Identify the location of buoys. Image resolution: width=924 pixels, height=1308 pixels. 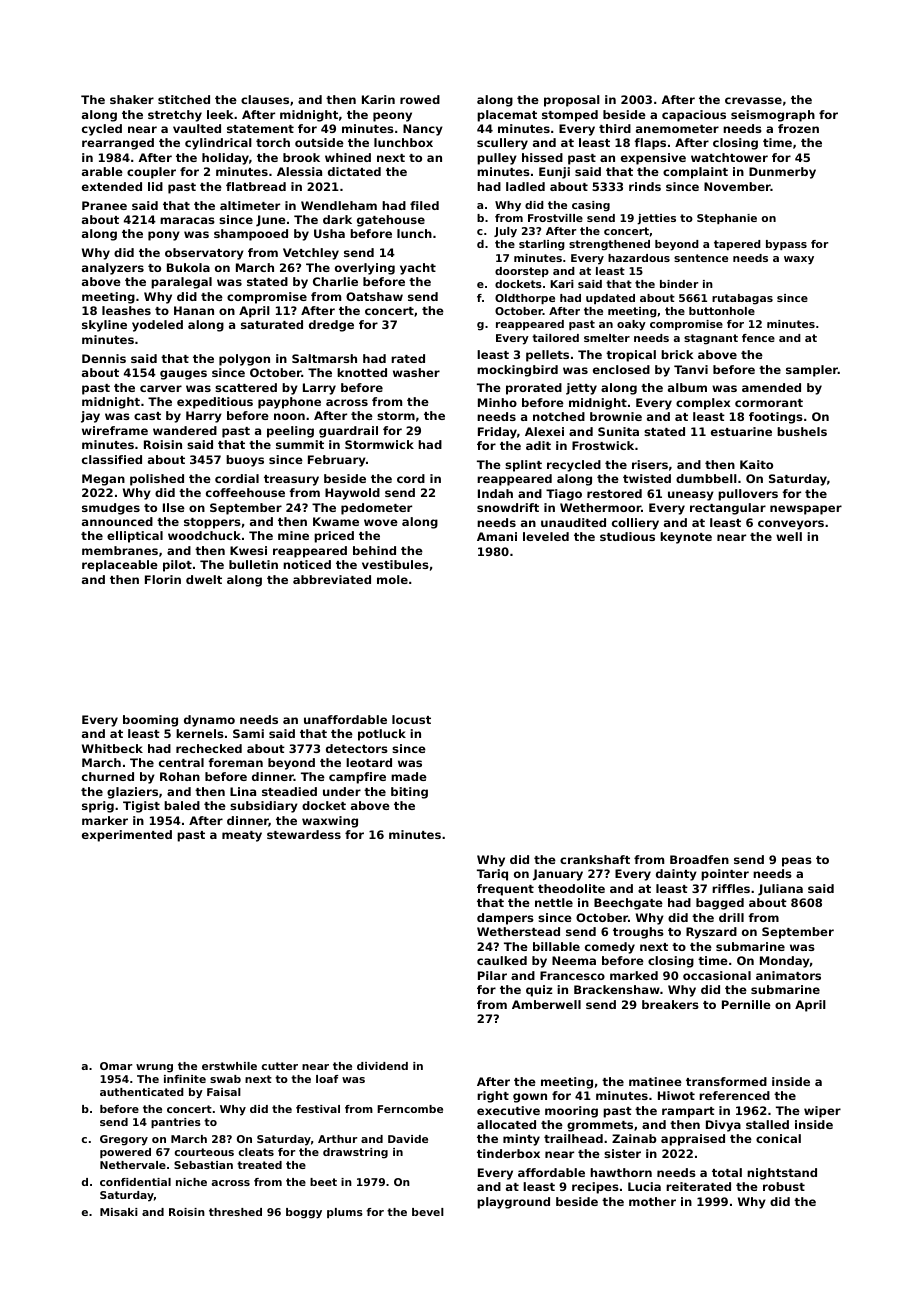
(245, 461).
